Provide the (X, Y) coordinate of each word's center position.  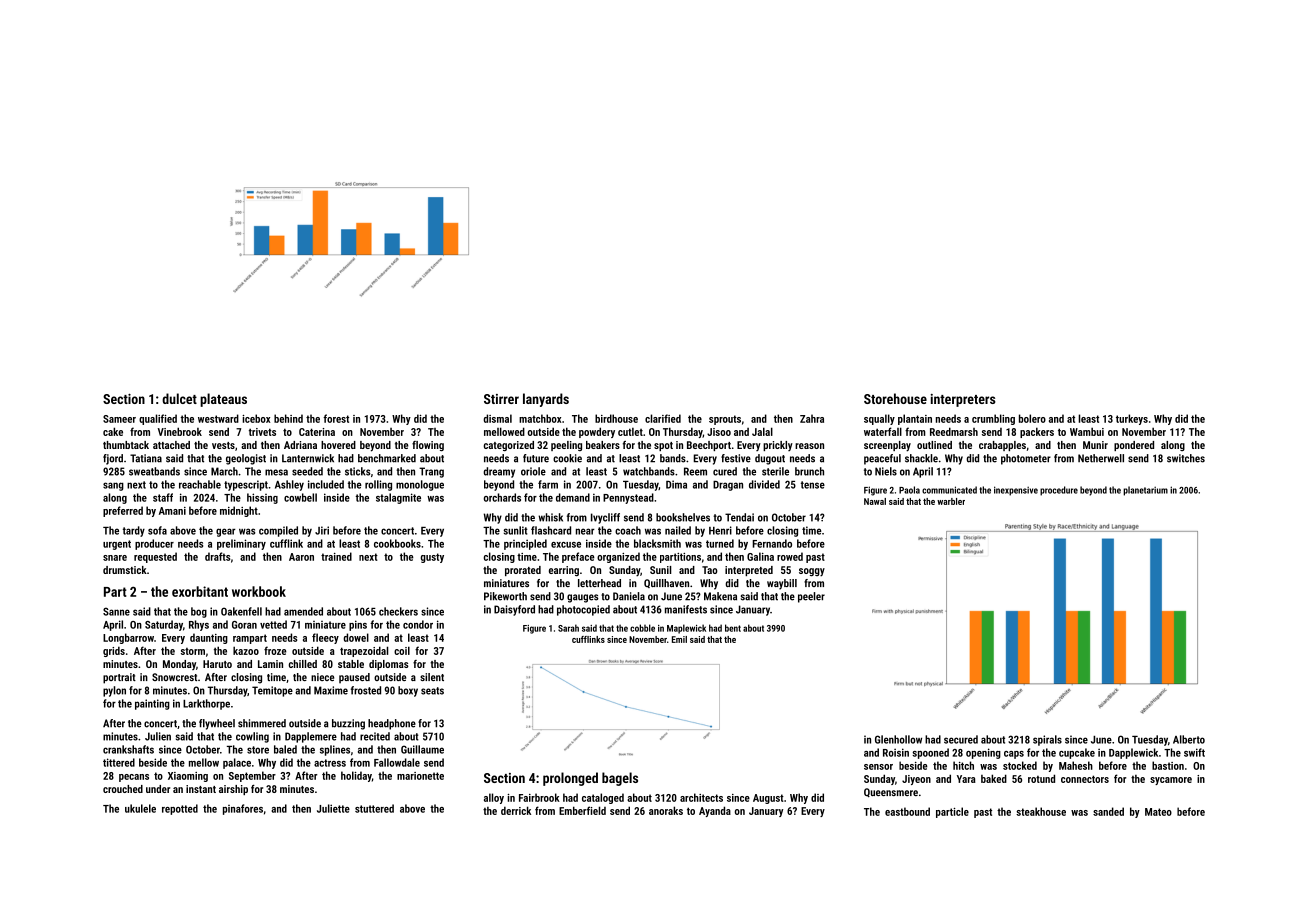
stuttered (374, 808)
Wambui (1087, 431)
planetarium (1145, 491)
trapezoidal (364, 651)
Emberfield (582, 810)
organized (618, 557)
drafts (217, 556)
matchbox (540, 418)
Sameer (119, 419)
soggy (812, 572)
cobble (642, 628)
